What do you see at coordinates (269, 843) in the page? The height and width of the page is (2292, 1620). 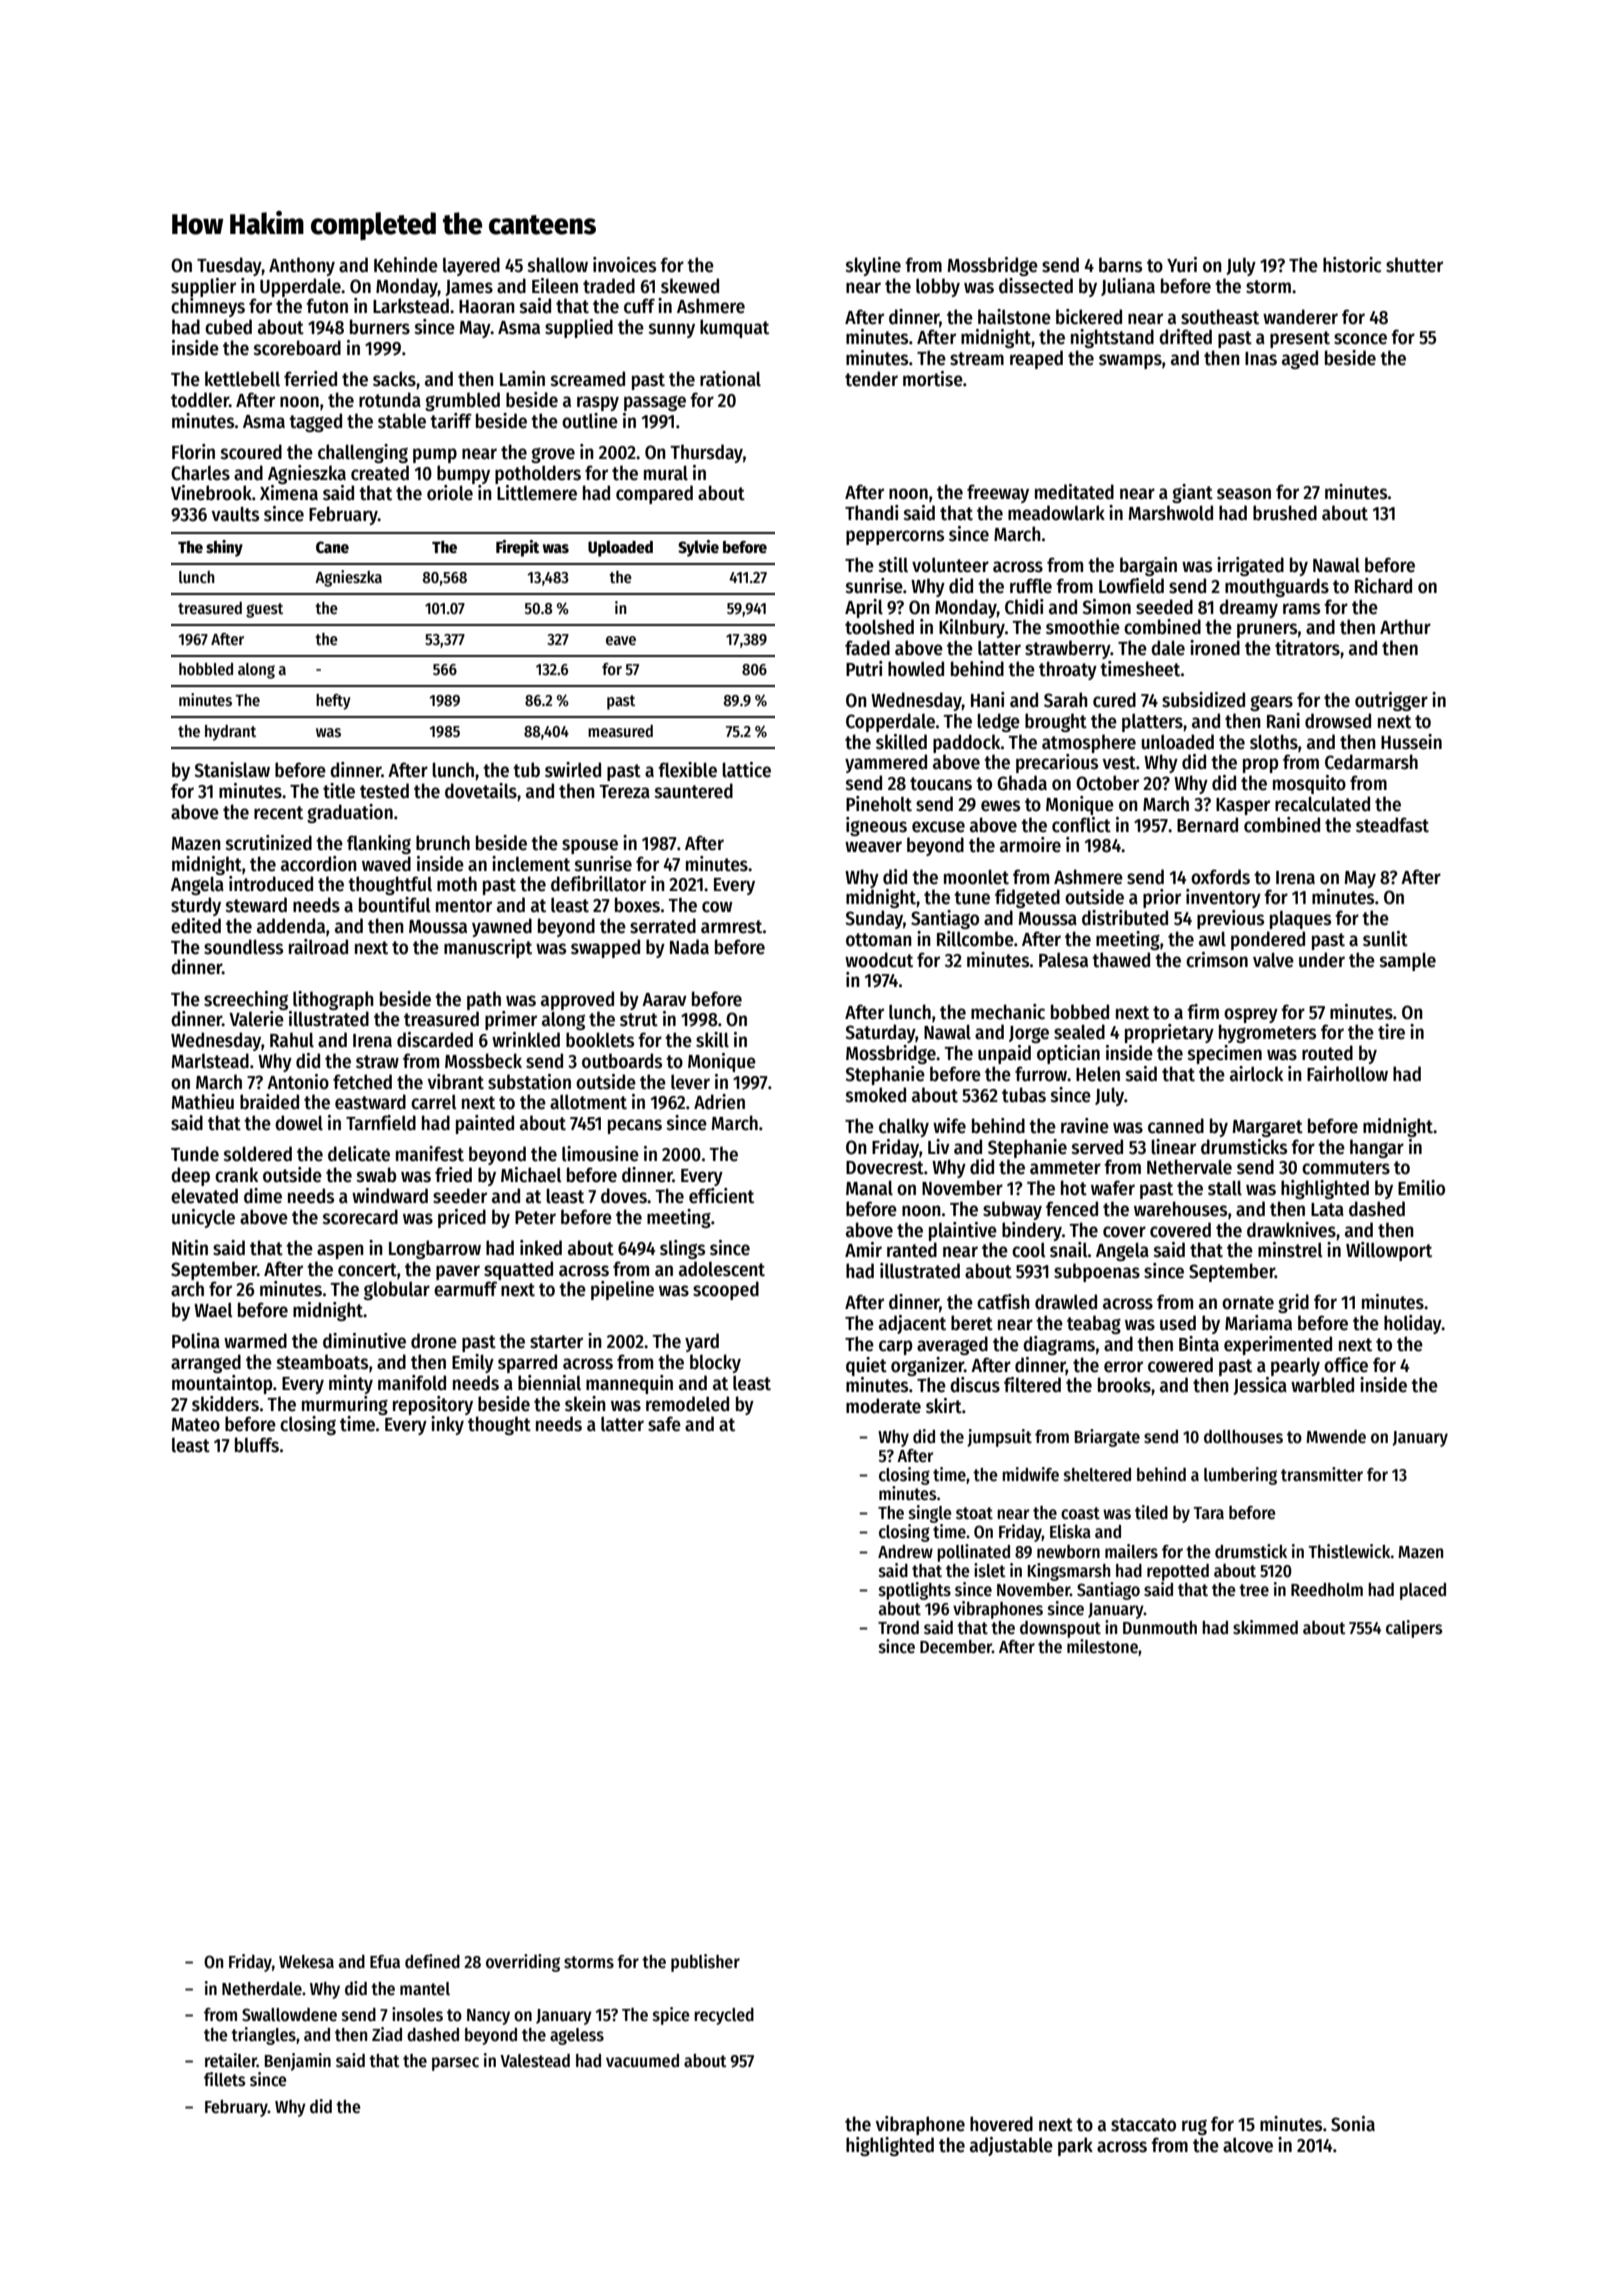 I see `scrutinized` at bounding box center [269, 843].
